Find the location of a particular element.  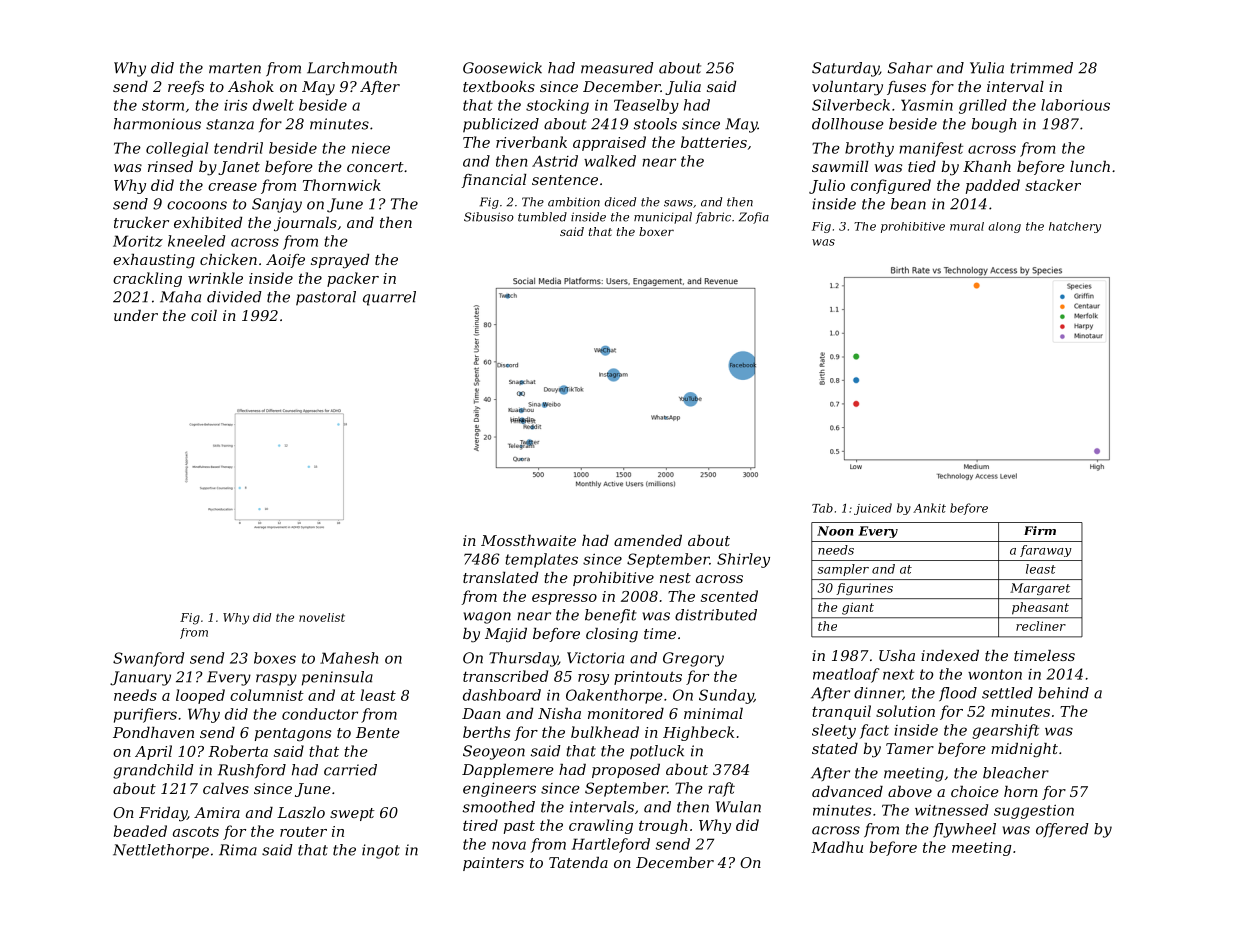

measured is located at coordinates (617, 68).
